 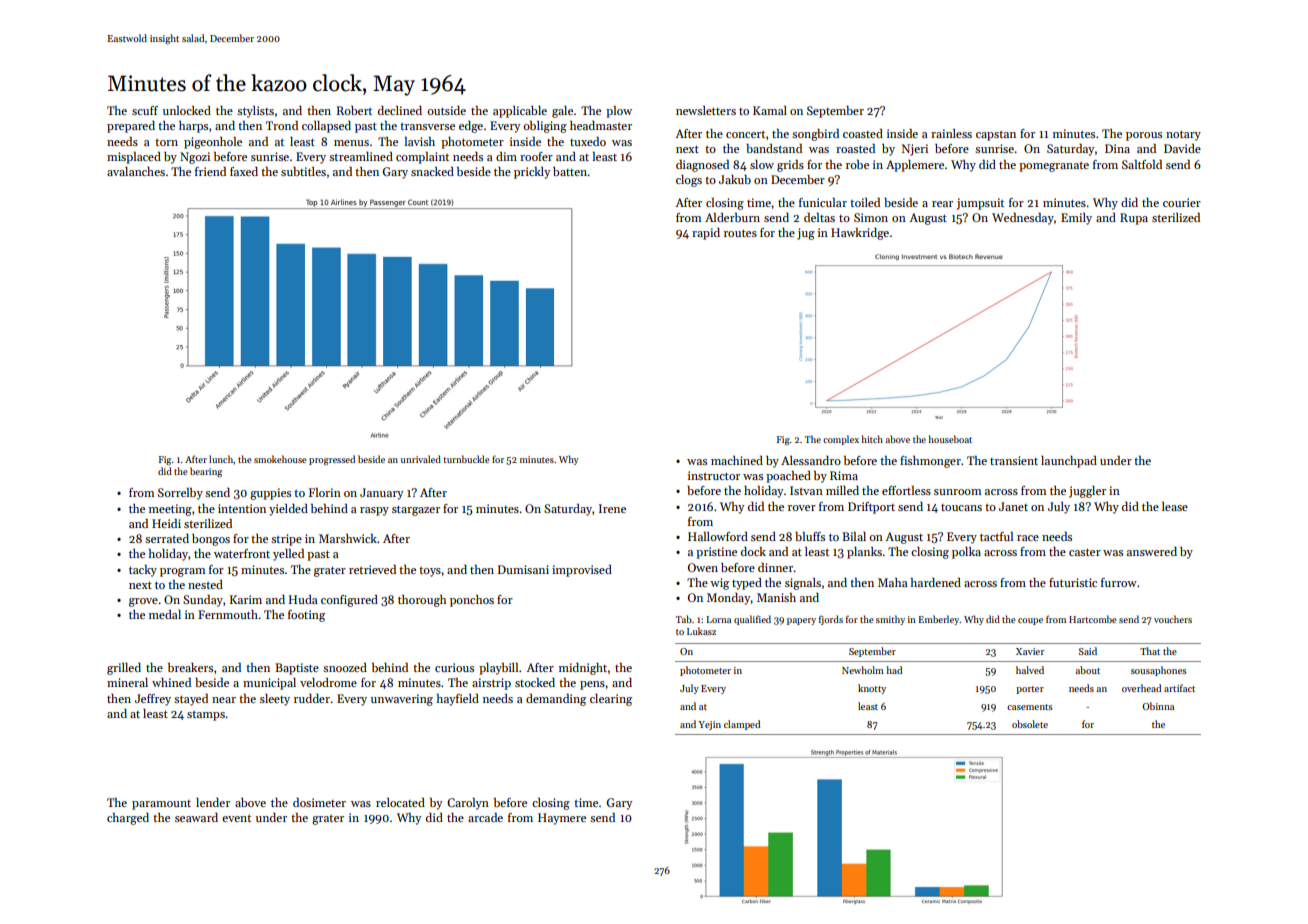 I want to click on smokehouse, so click(x=280, y=459).
